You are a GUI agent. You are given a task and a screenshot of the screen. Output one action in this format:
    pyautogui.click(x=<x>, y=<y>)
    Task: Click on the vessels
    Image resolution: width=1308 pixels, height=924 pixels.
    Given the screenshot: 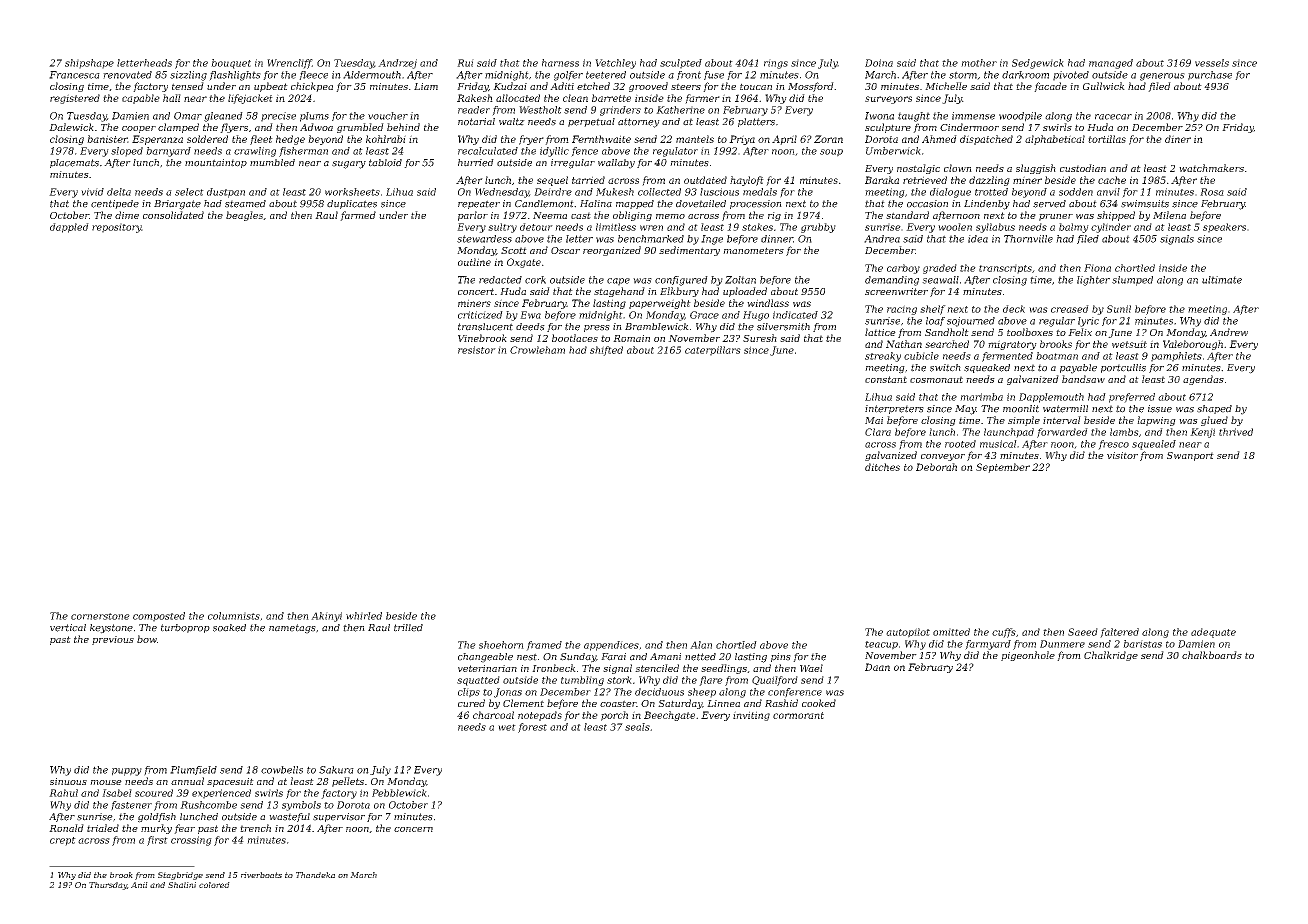 What is the action you would take?
    pyautogui.click(x=1212, y=63)
